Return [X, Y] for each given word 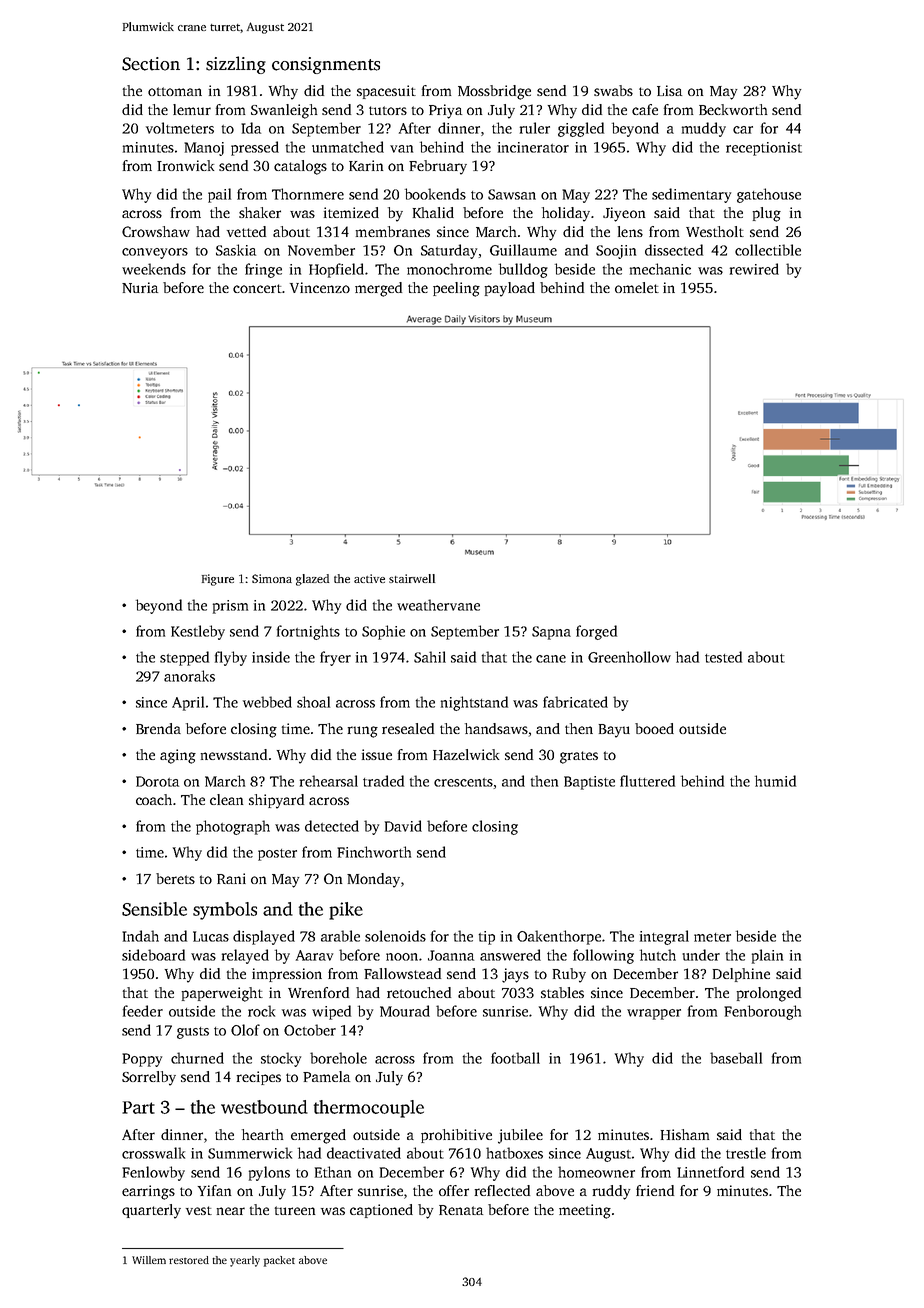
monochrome [449, 269]
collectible [768, 250]
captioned [381, 1211]
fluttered [647, 781]
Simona [272, 578]
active [369, 578]
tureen [295, 1210]
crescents [463, 782]
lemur [192, 109]
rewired [754, 269]
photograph [233, 827]
